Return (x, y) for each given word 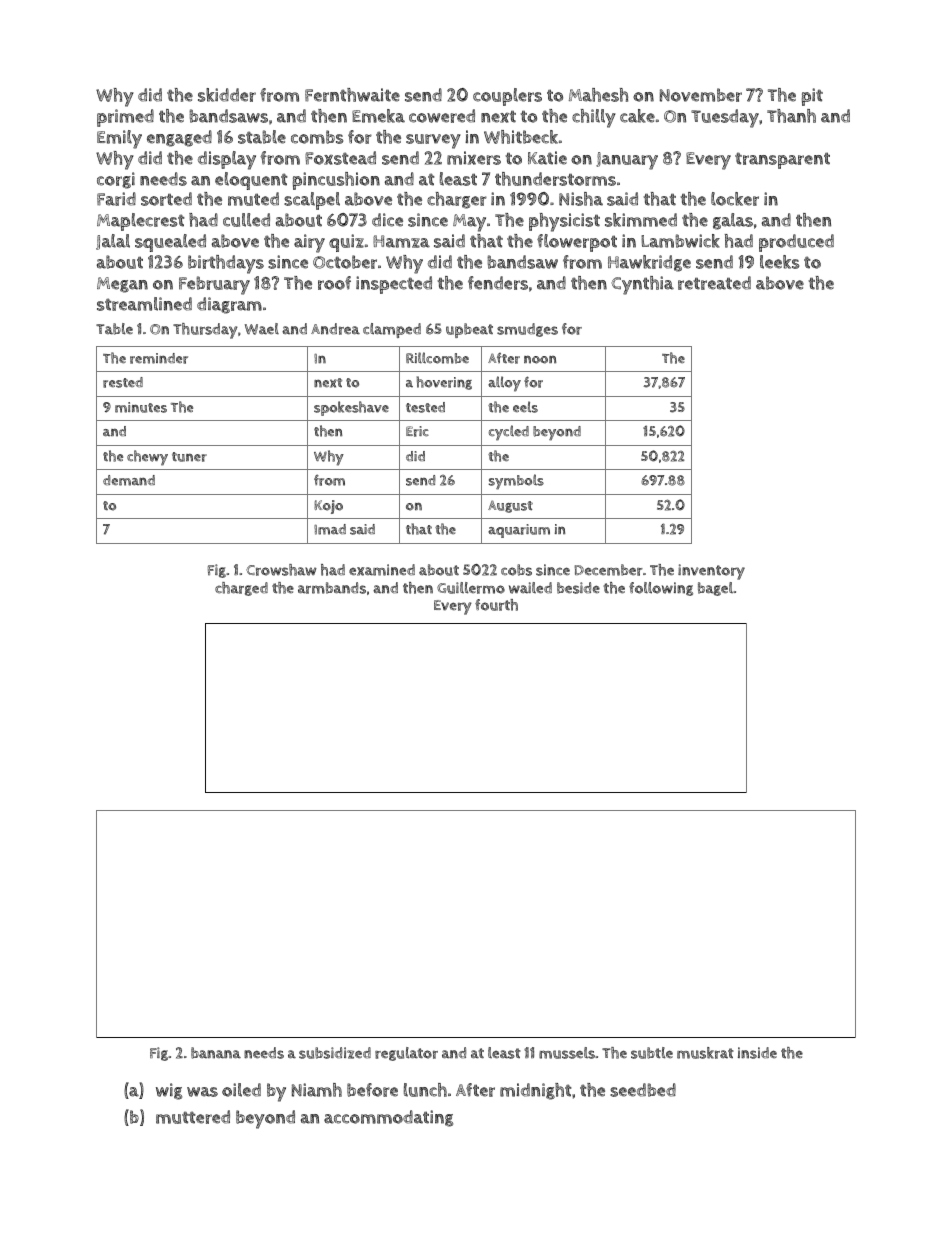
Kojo (328, 507)
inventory (711, 572)
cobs (516, 570)
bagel (715, 589)
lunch (425, 1090)
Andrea (335, 329)
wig (169, 1091)
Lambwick (680, 241)
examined (382, 570)
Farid (116, 199)
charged (241, 589)
